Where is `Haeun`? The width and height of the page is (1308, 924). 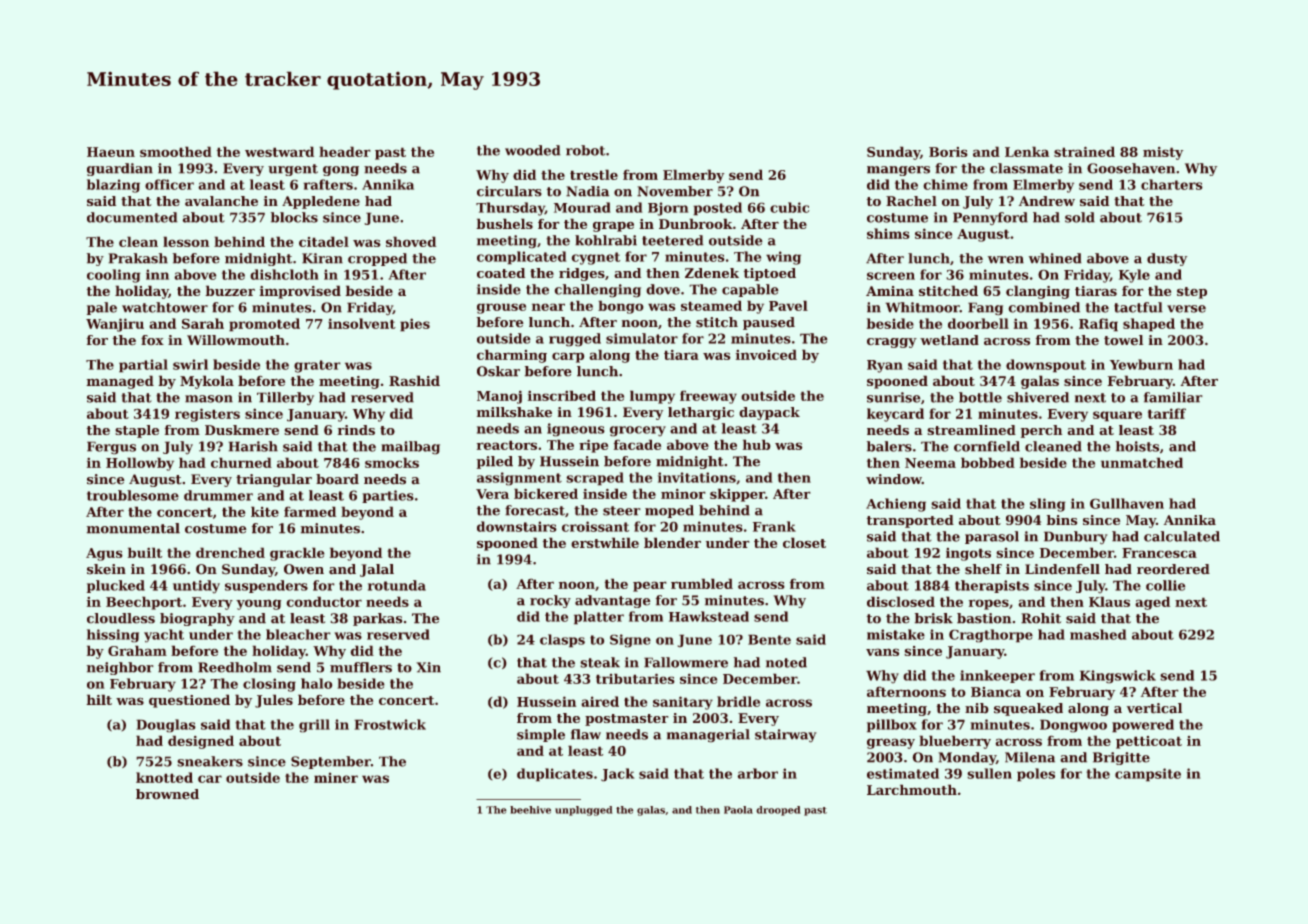
Haeun is located at coordinates (111, 152).
